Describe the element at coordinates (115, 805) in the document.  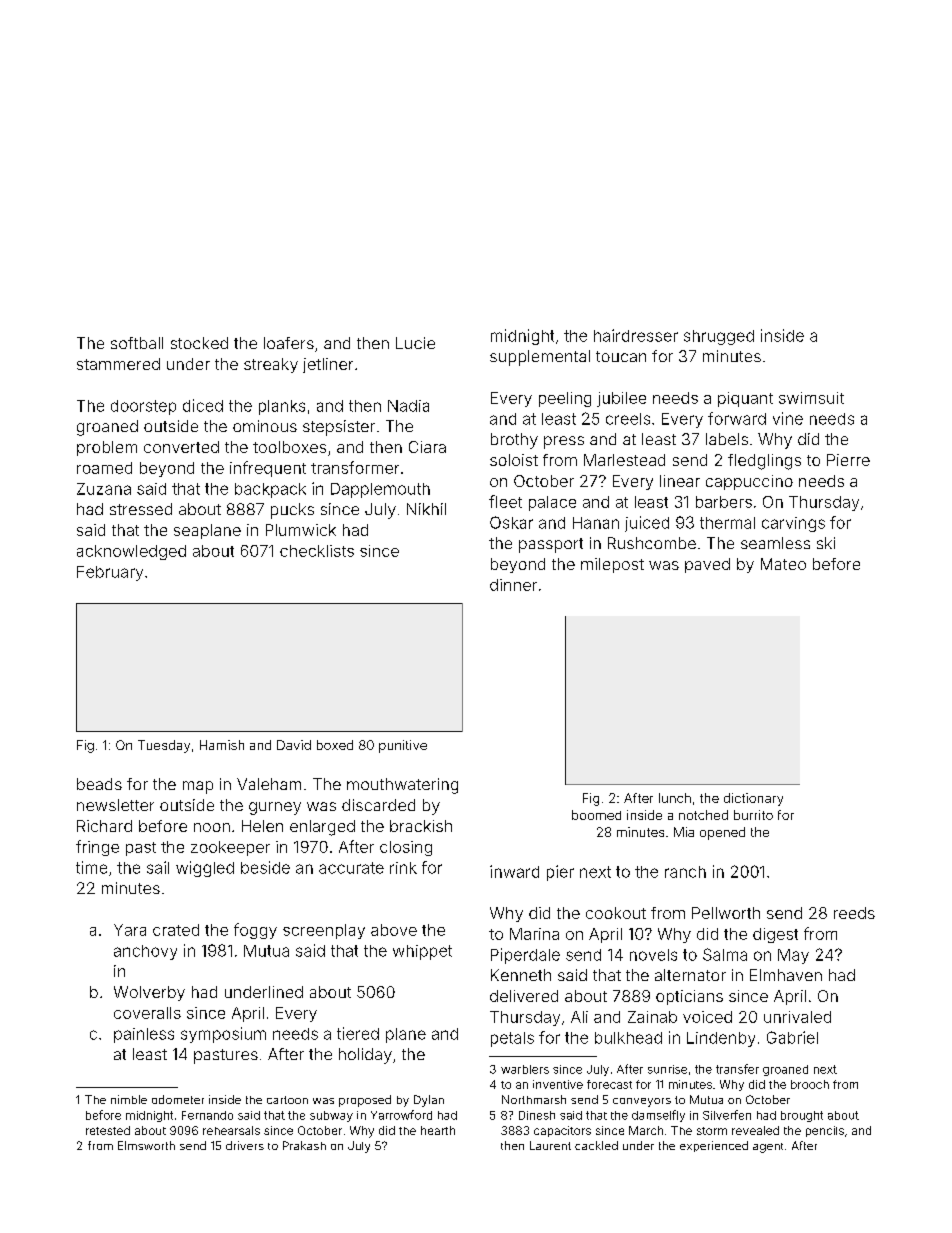
I see `newsletter` at that location.
